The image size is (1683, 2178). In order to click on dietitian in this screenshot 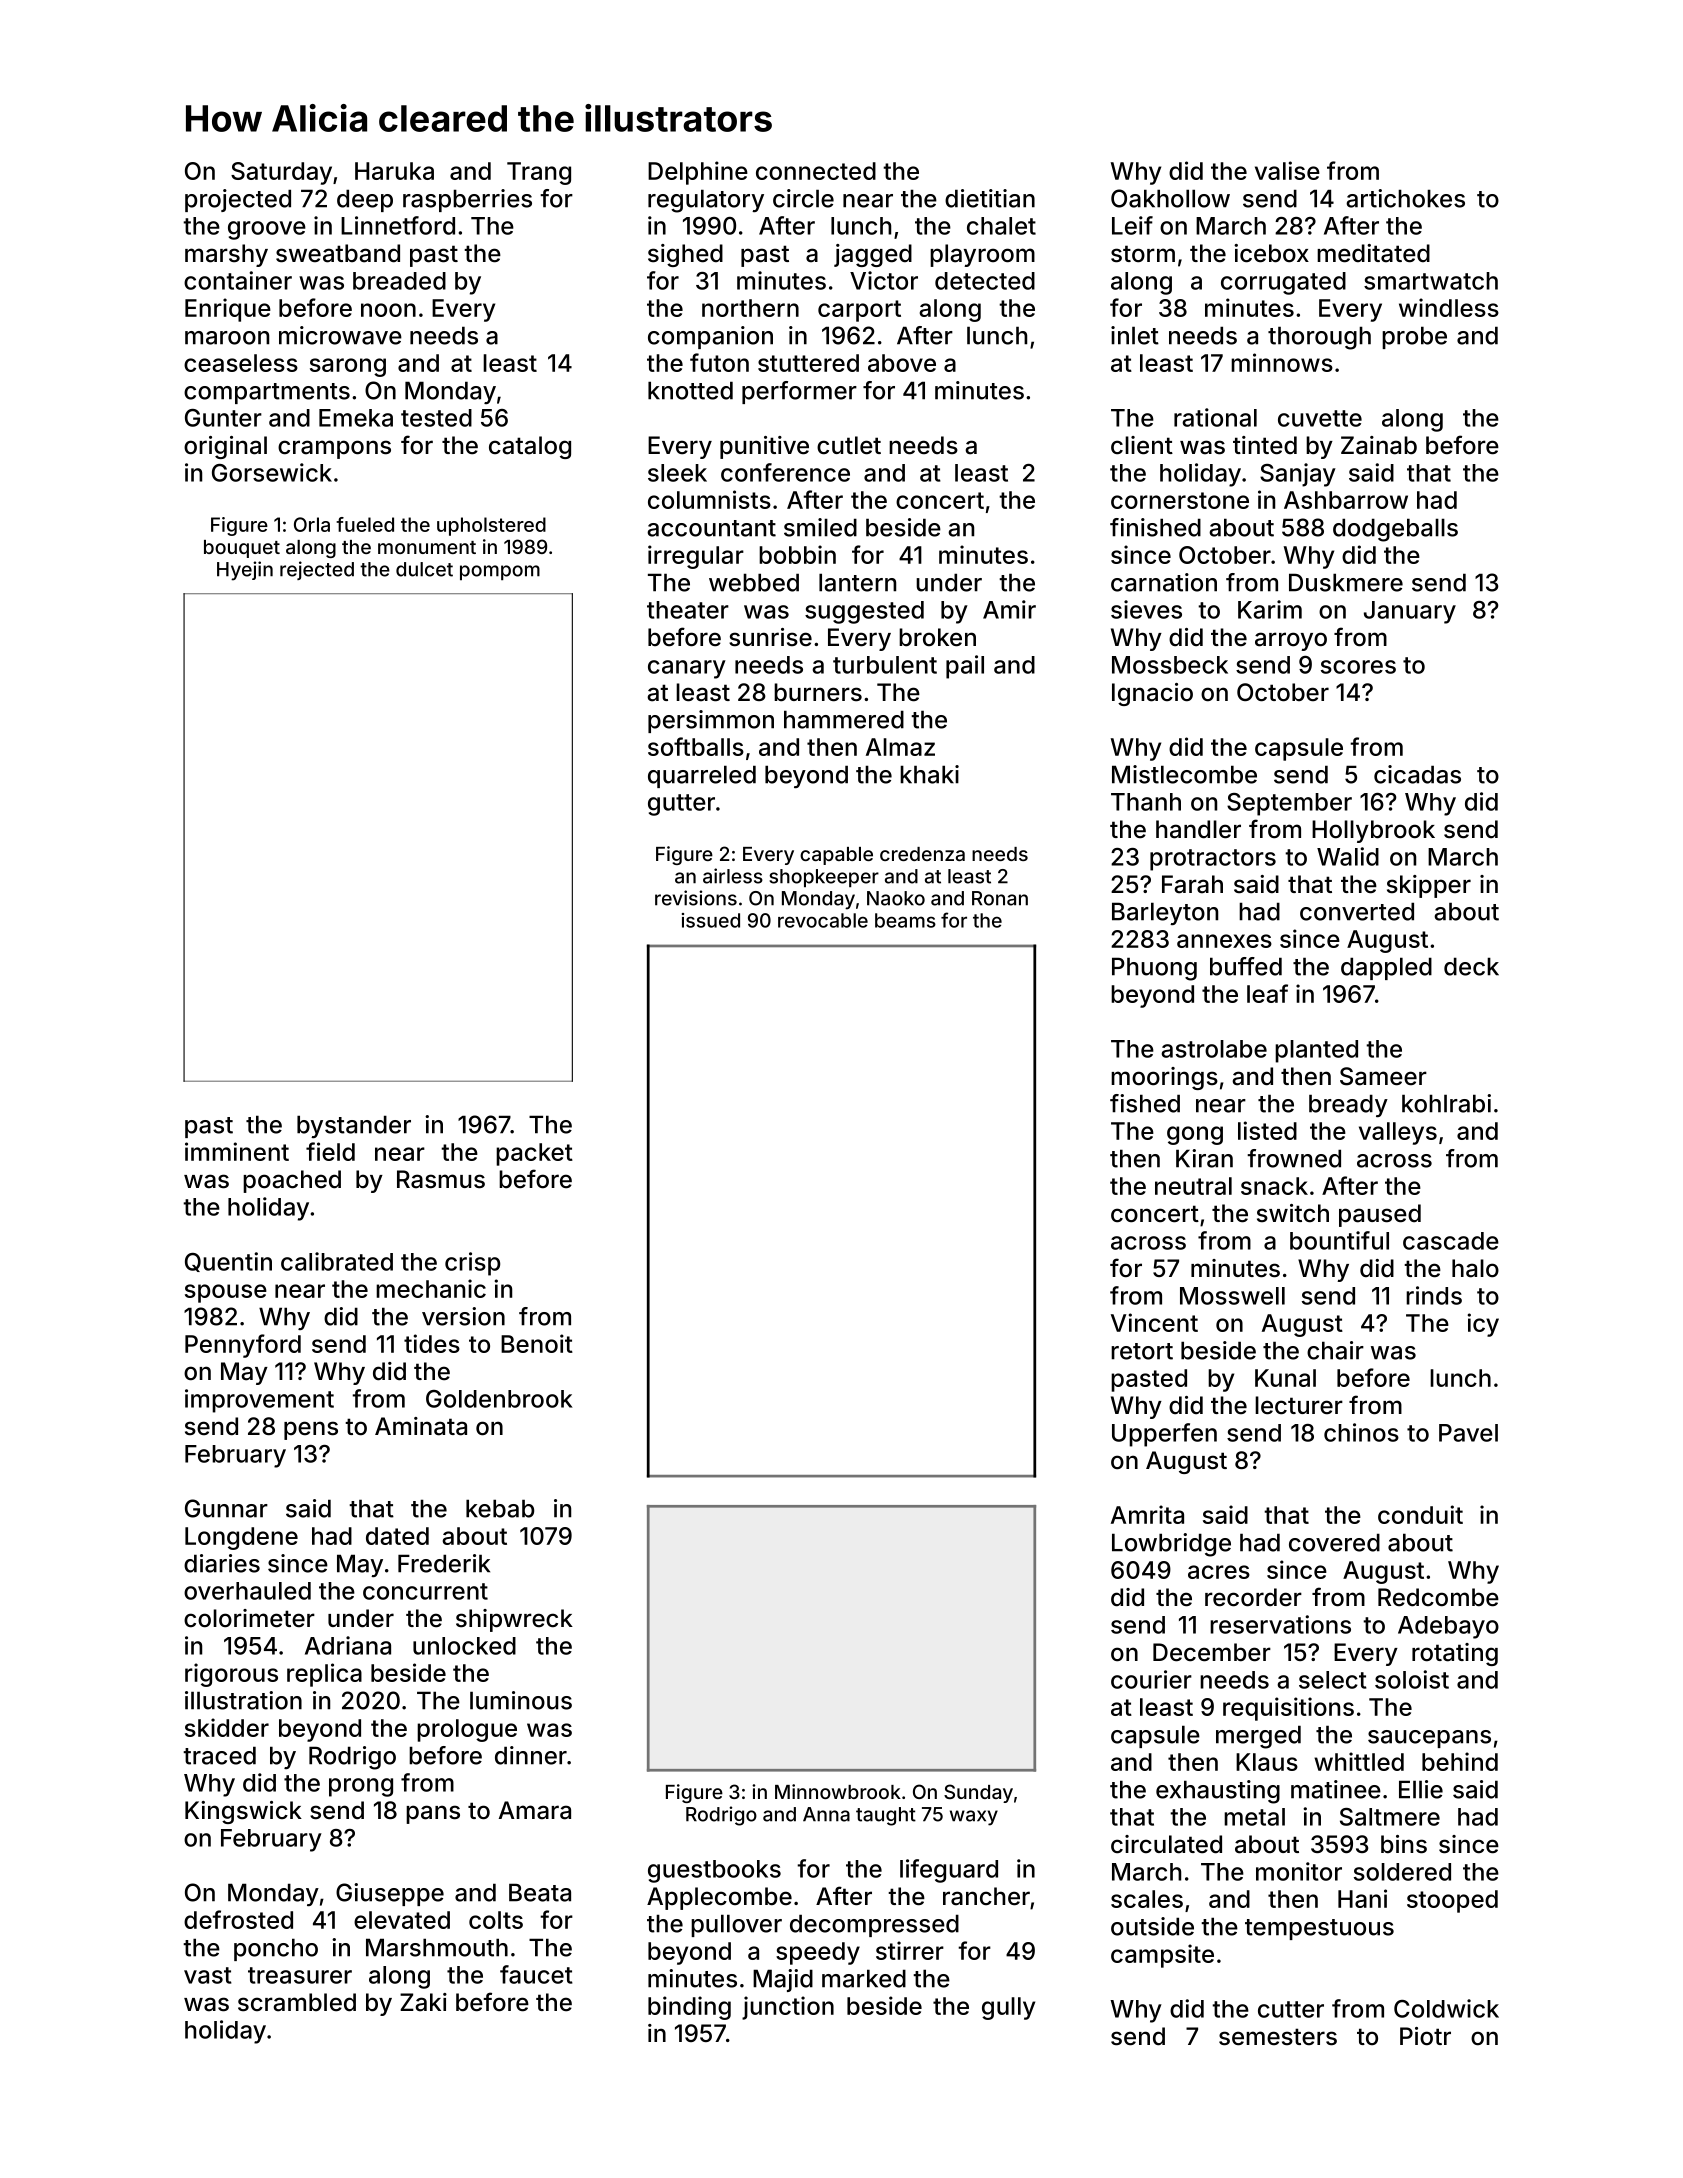, I will do `click(990, 198)`.
